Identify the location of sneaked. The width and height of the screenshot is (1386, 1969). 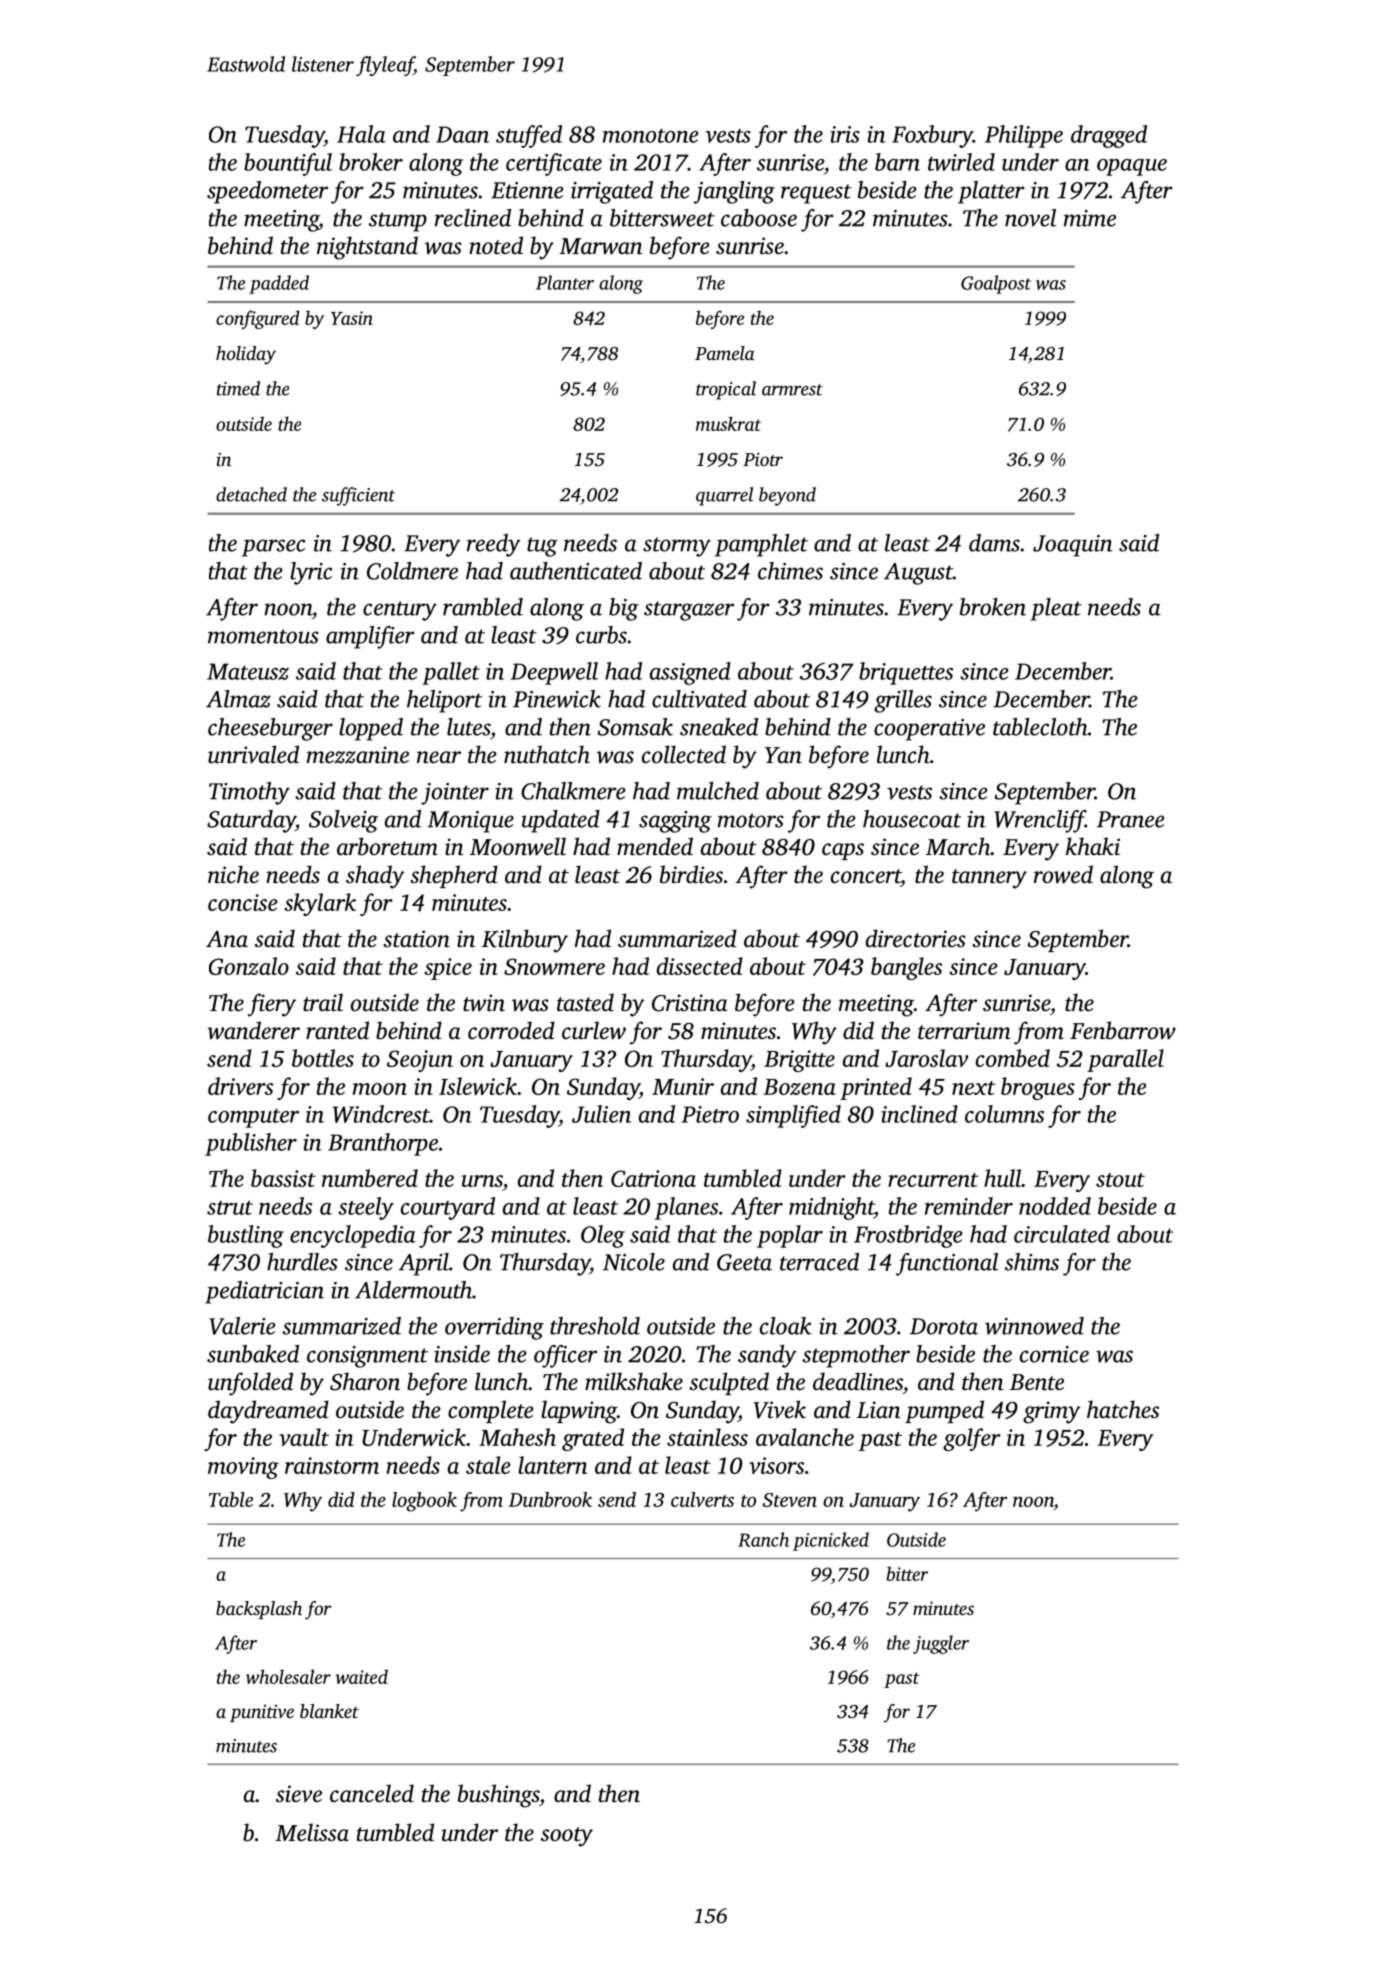
(719, 727).
